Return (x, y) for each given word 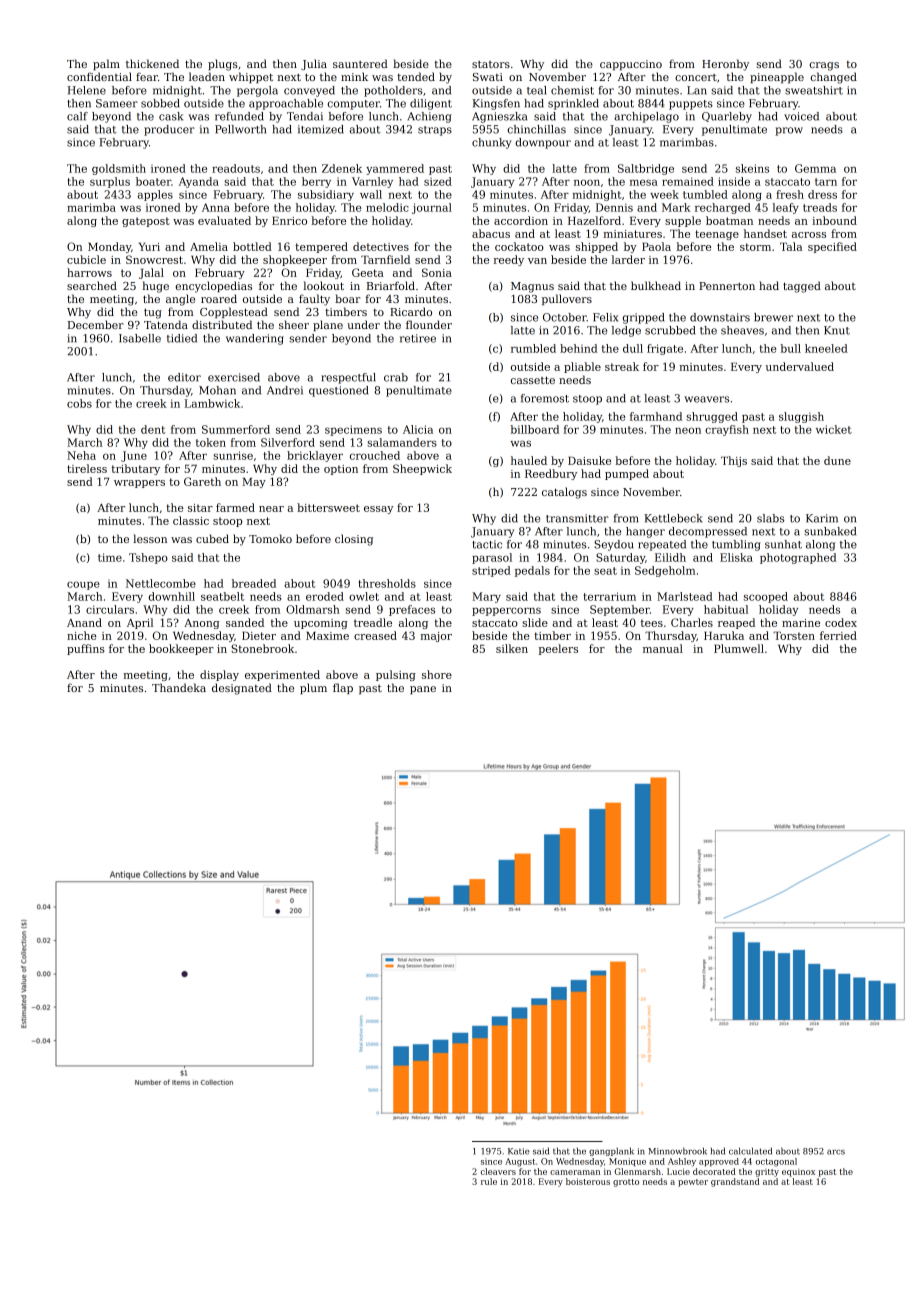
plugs (223, 65)
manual (663, 648)
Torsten (794, 636)
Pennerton (727, 286)
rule (489, 1181)
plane (328, 325)
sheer (294, 324)
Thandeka (179, 687)
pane (423, 690)
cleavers (498, 1171)
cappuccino (631, 65)
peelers (558, 649)
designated (242, 689)
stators (491, 64)
